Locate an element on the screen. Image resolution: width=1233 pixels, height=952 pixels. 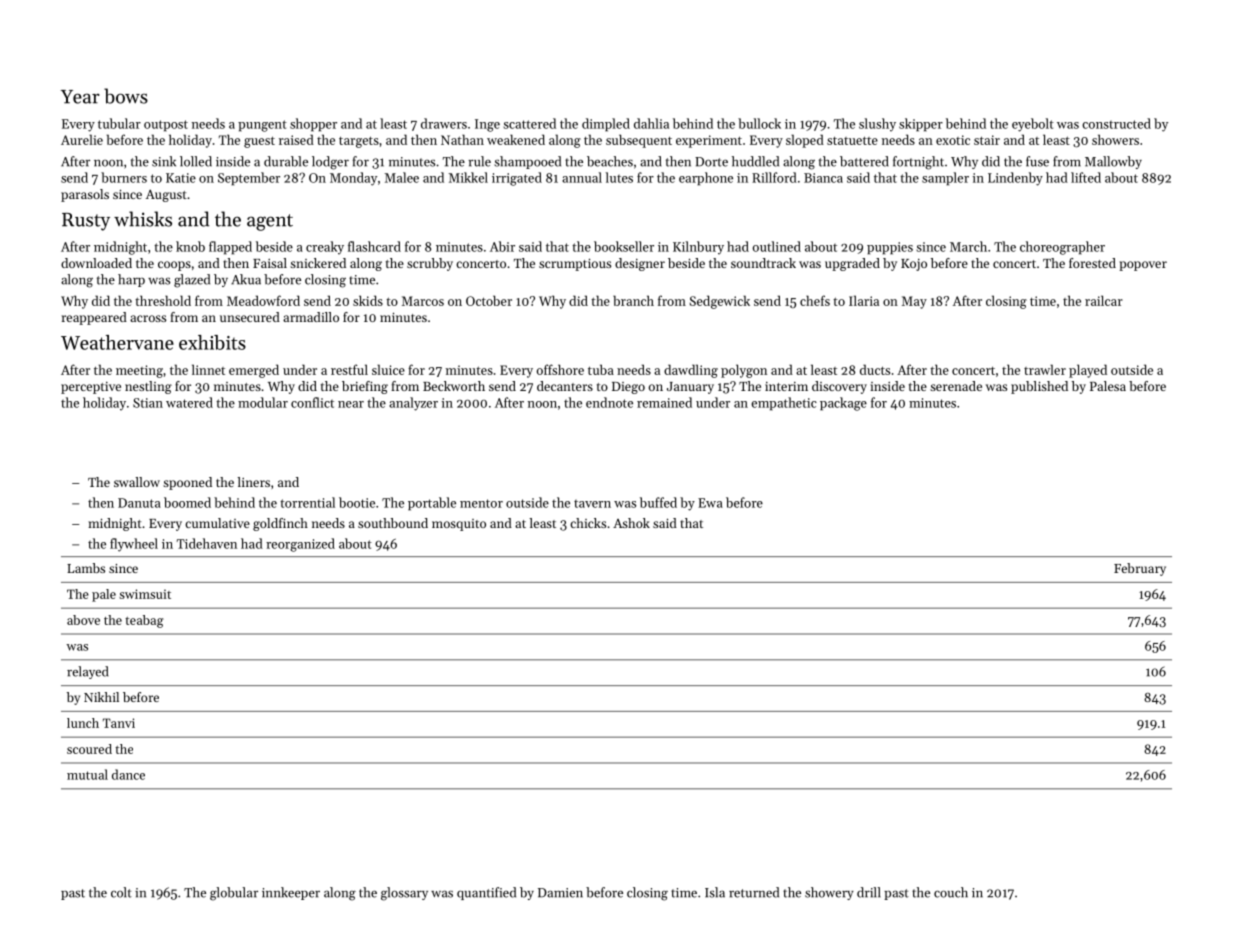
mutual is located at coordinates (87, 774).
